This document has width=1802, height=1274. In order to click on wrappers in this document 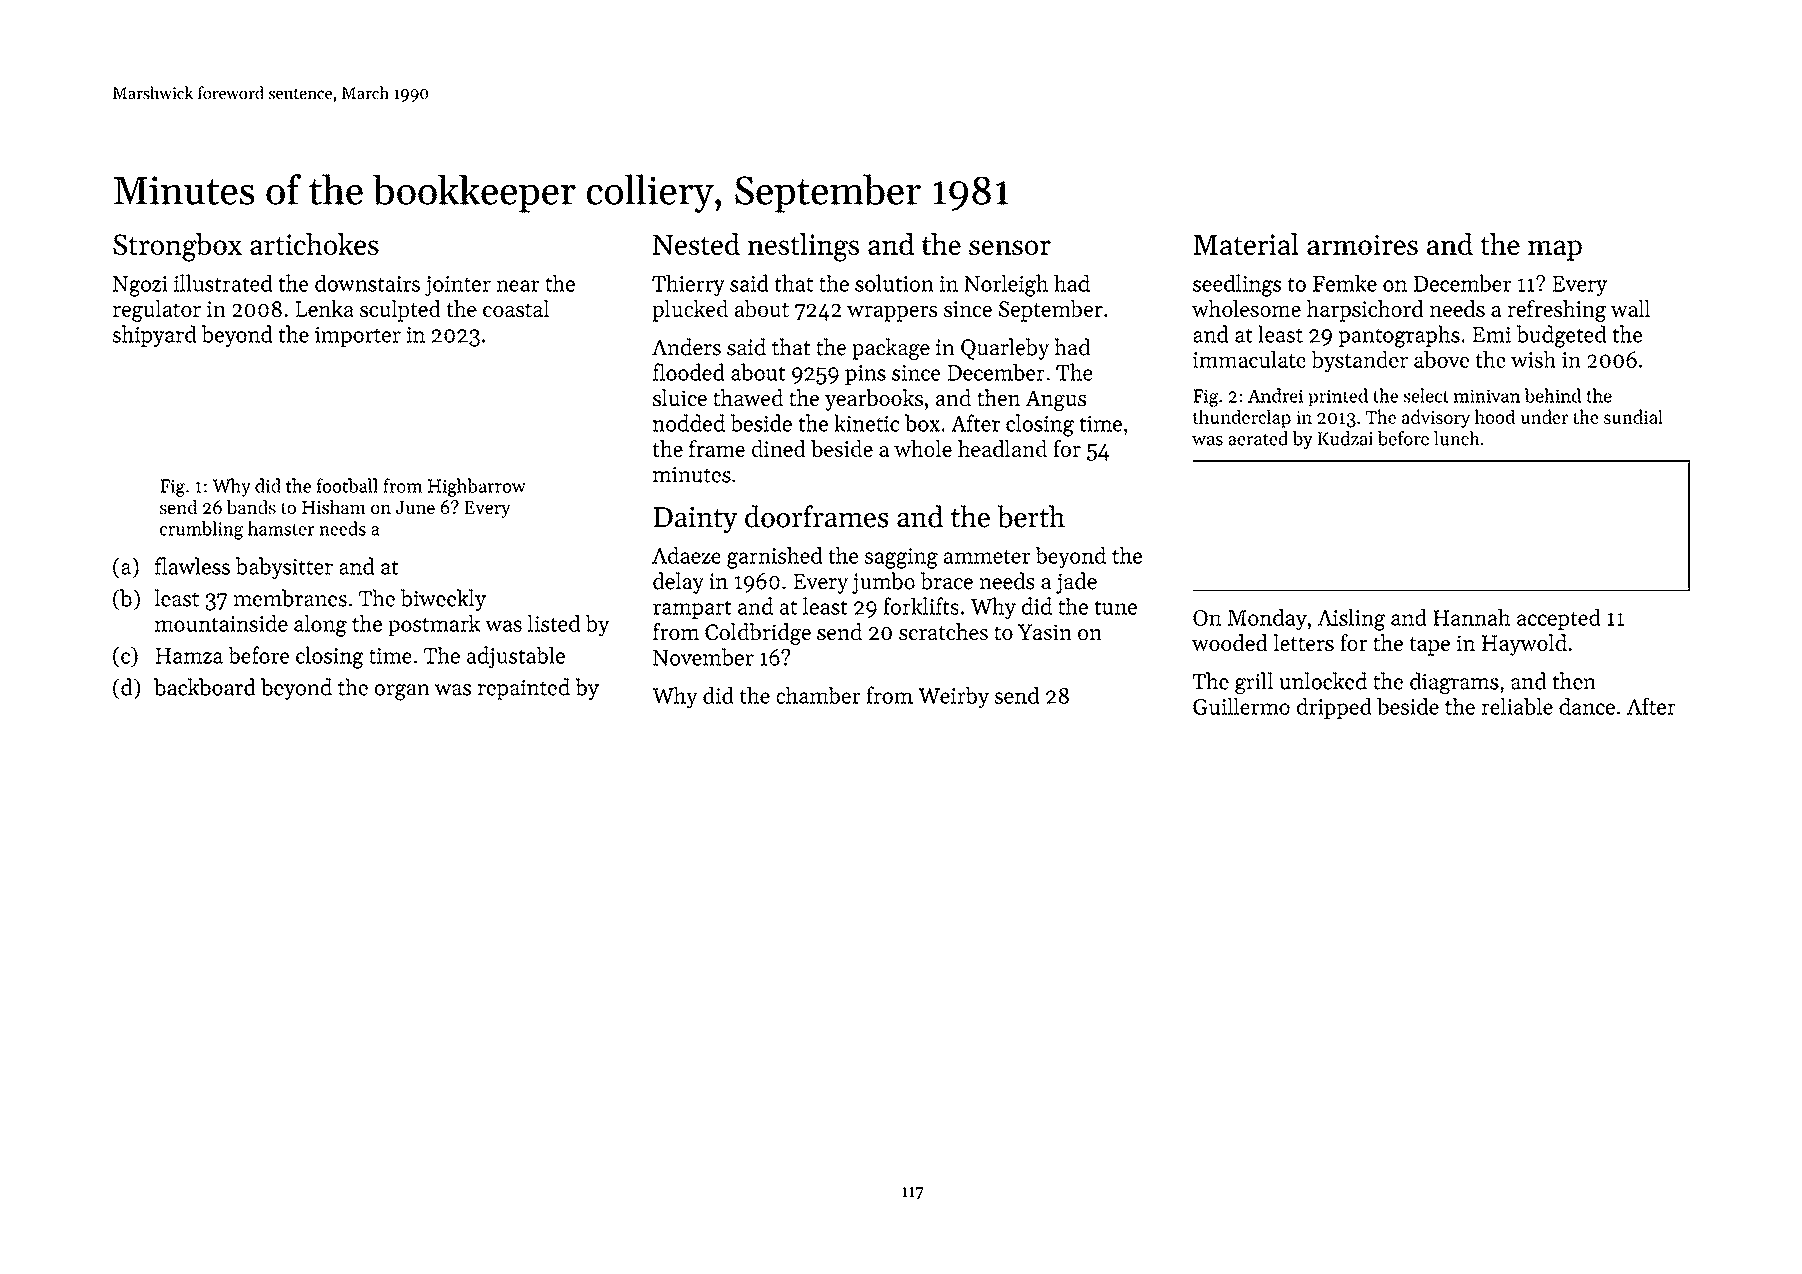, I will do `click(892, 314)`.
